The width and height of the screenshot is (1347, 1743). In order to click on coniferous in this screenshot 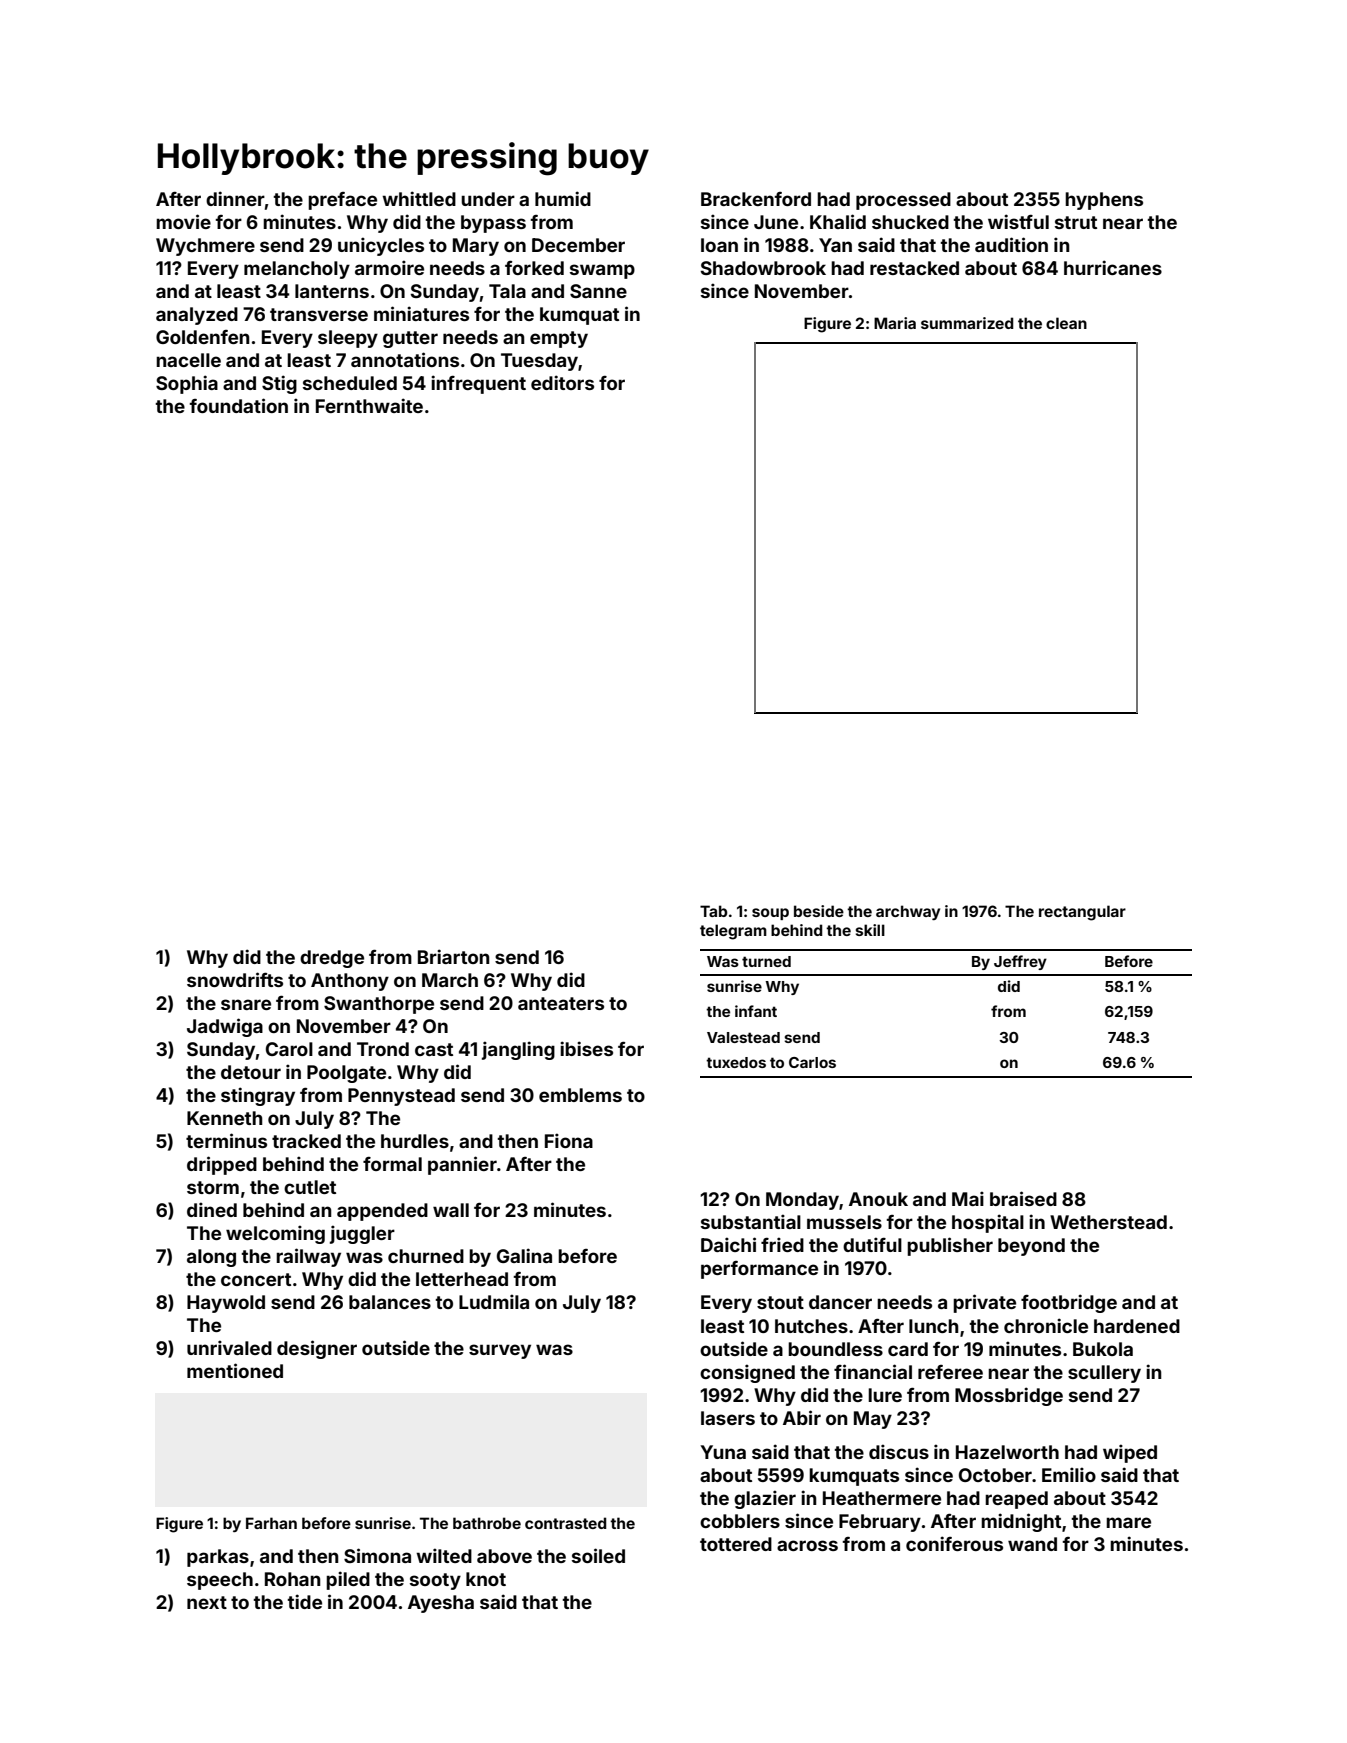, I will do `click(954, 1543)`.
